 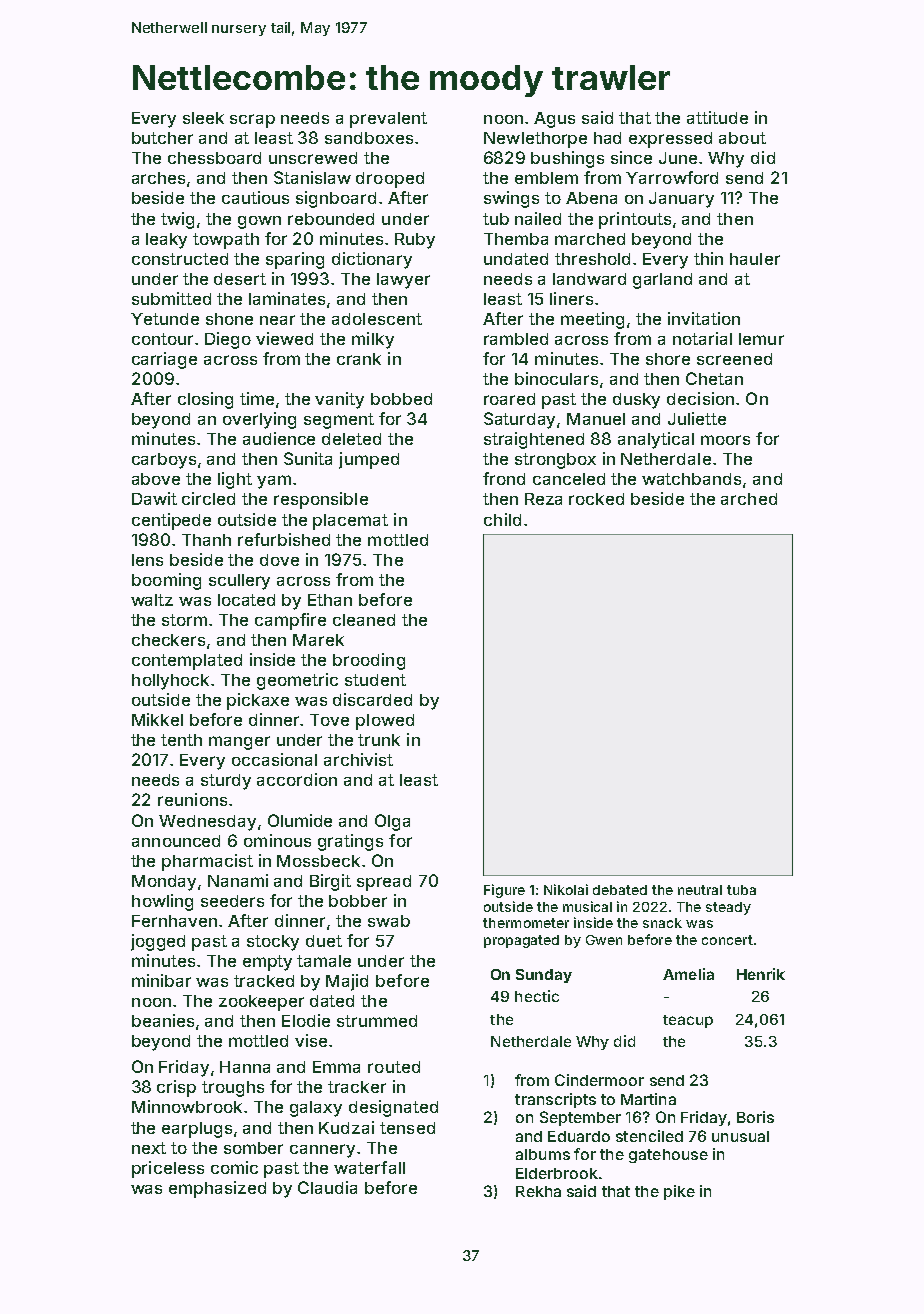 What do you see at coordinates (168, 1169) in the document?
I see `priceless` at bounding box center [168, 1169].
